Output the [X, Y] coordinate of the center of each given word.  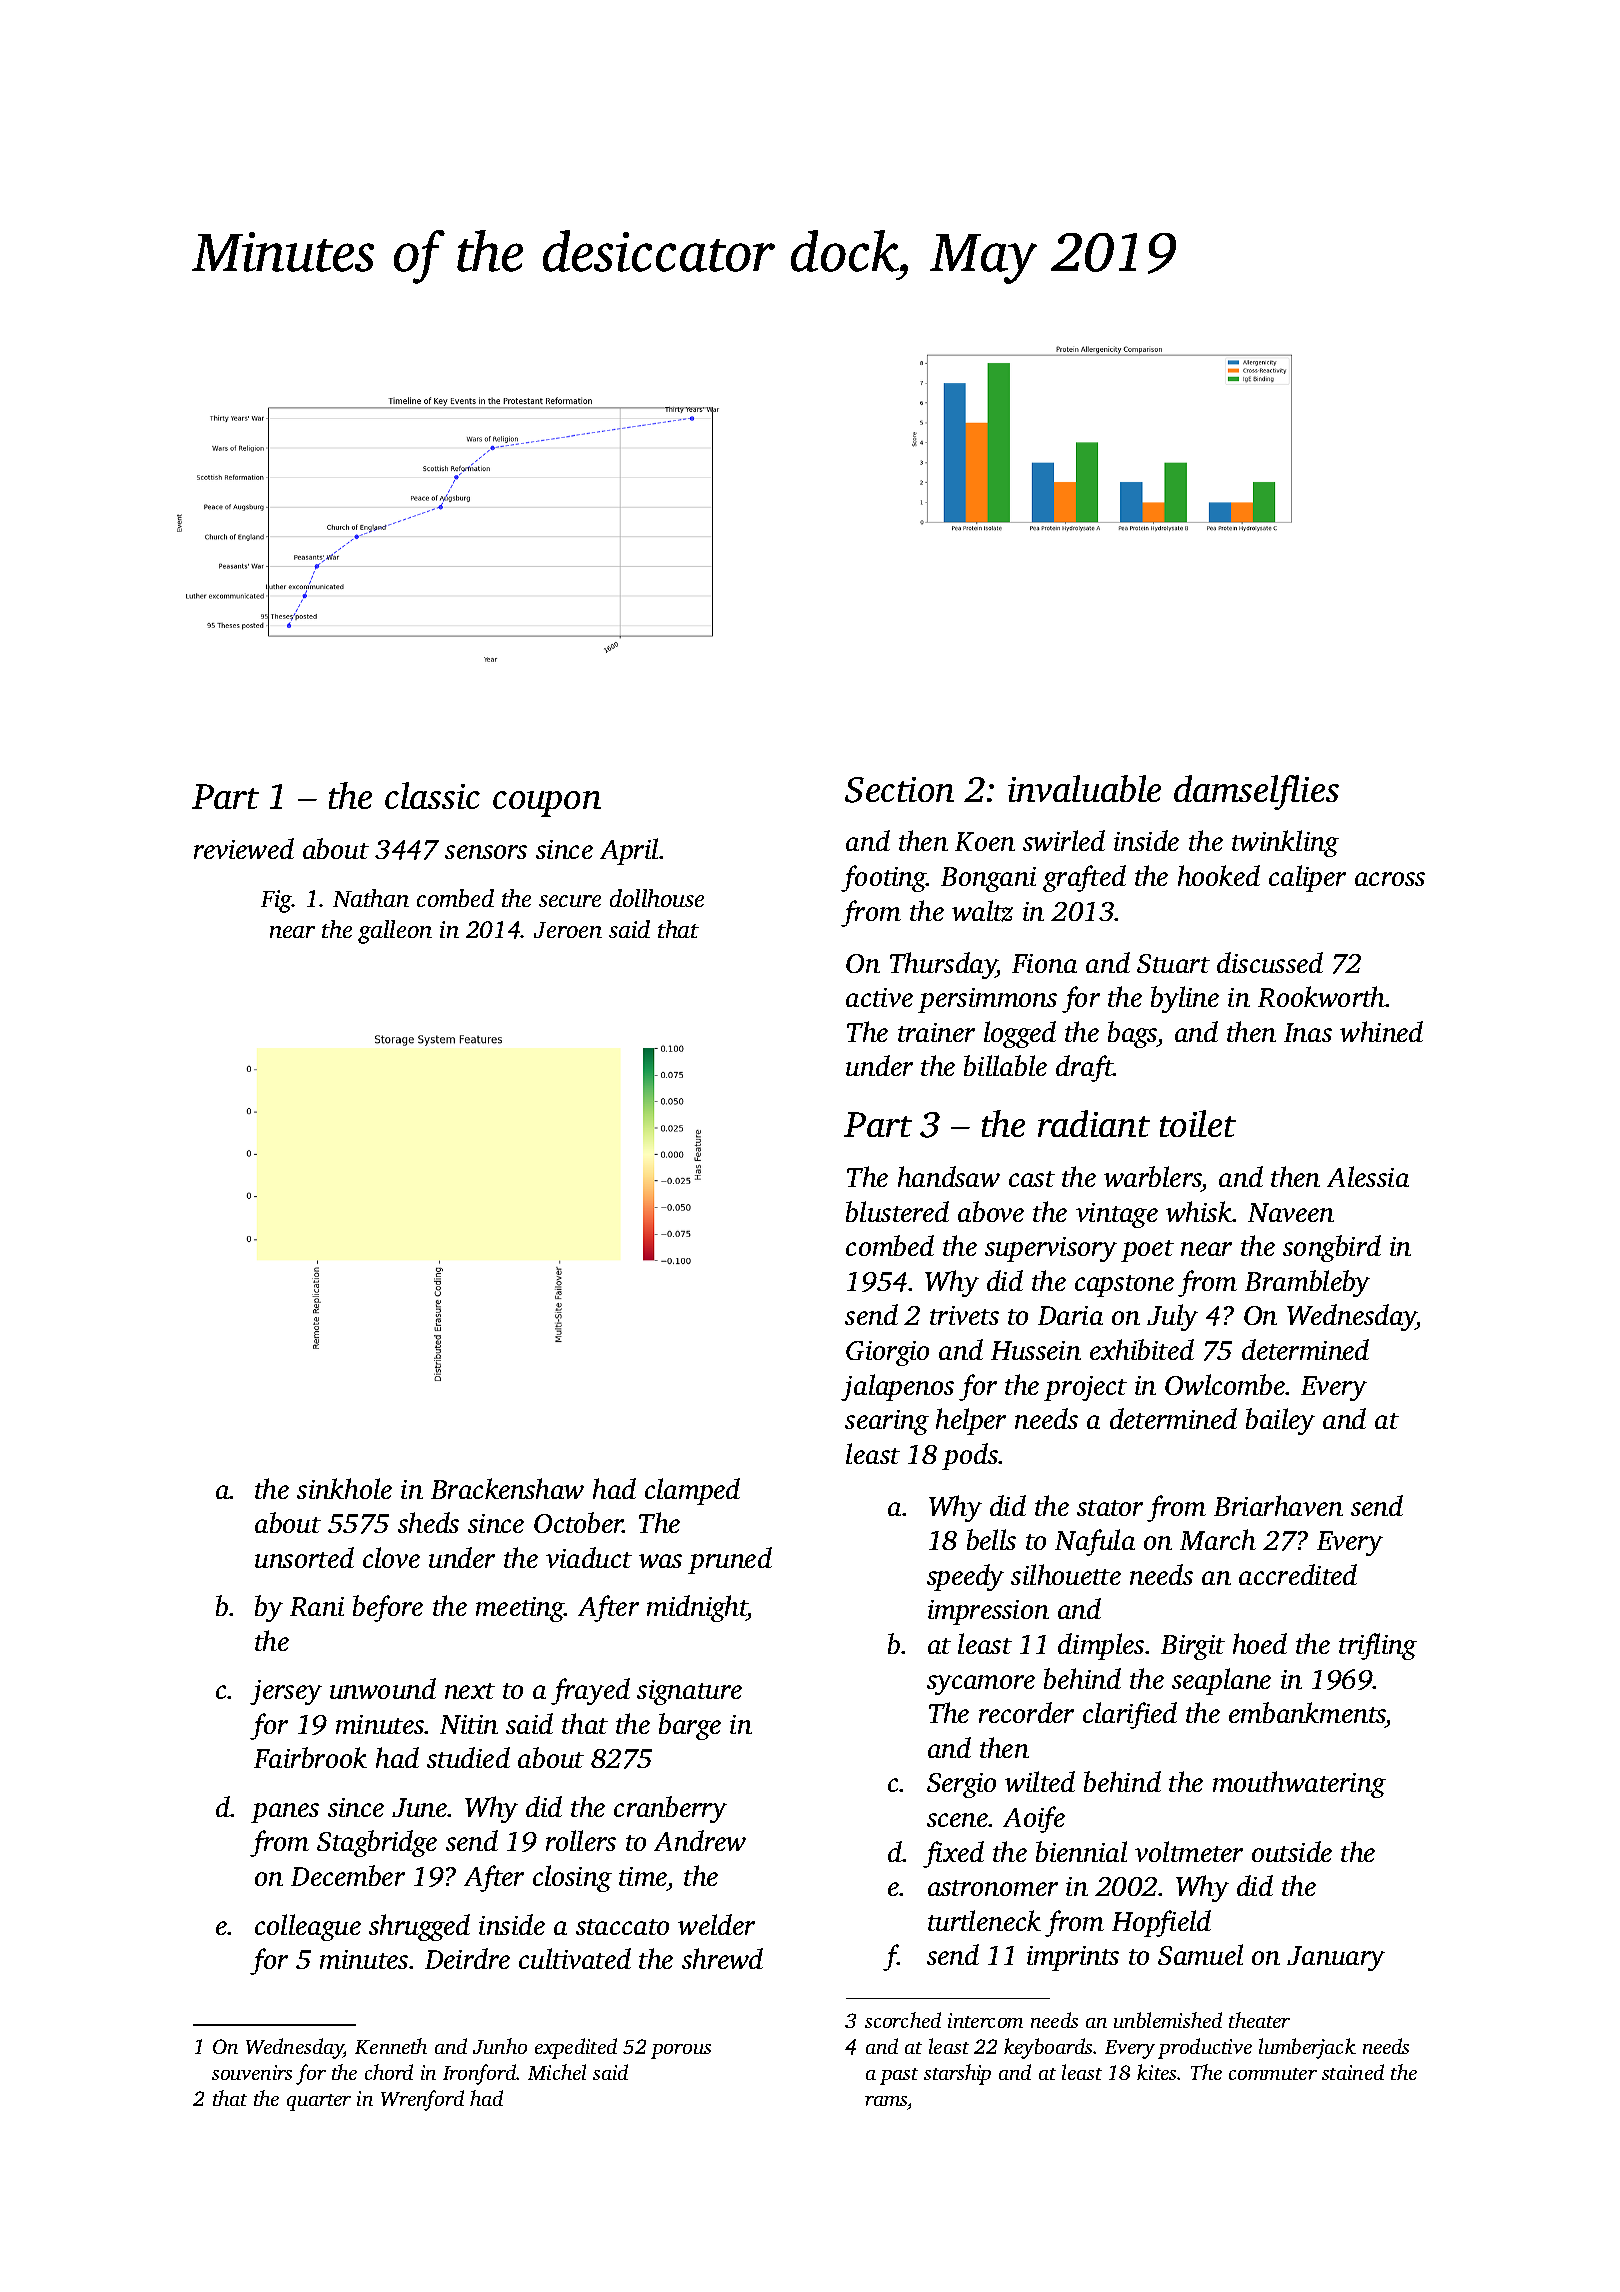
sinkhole [344, 1488]
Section [899, 790]
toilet [1198, 1123]
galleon [395, 932]
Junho [500, 2046]
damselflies [1256, 792]
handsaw [949, 1176]
